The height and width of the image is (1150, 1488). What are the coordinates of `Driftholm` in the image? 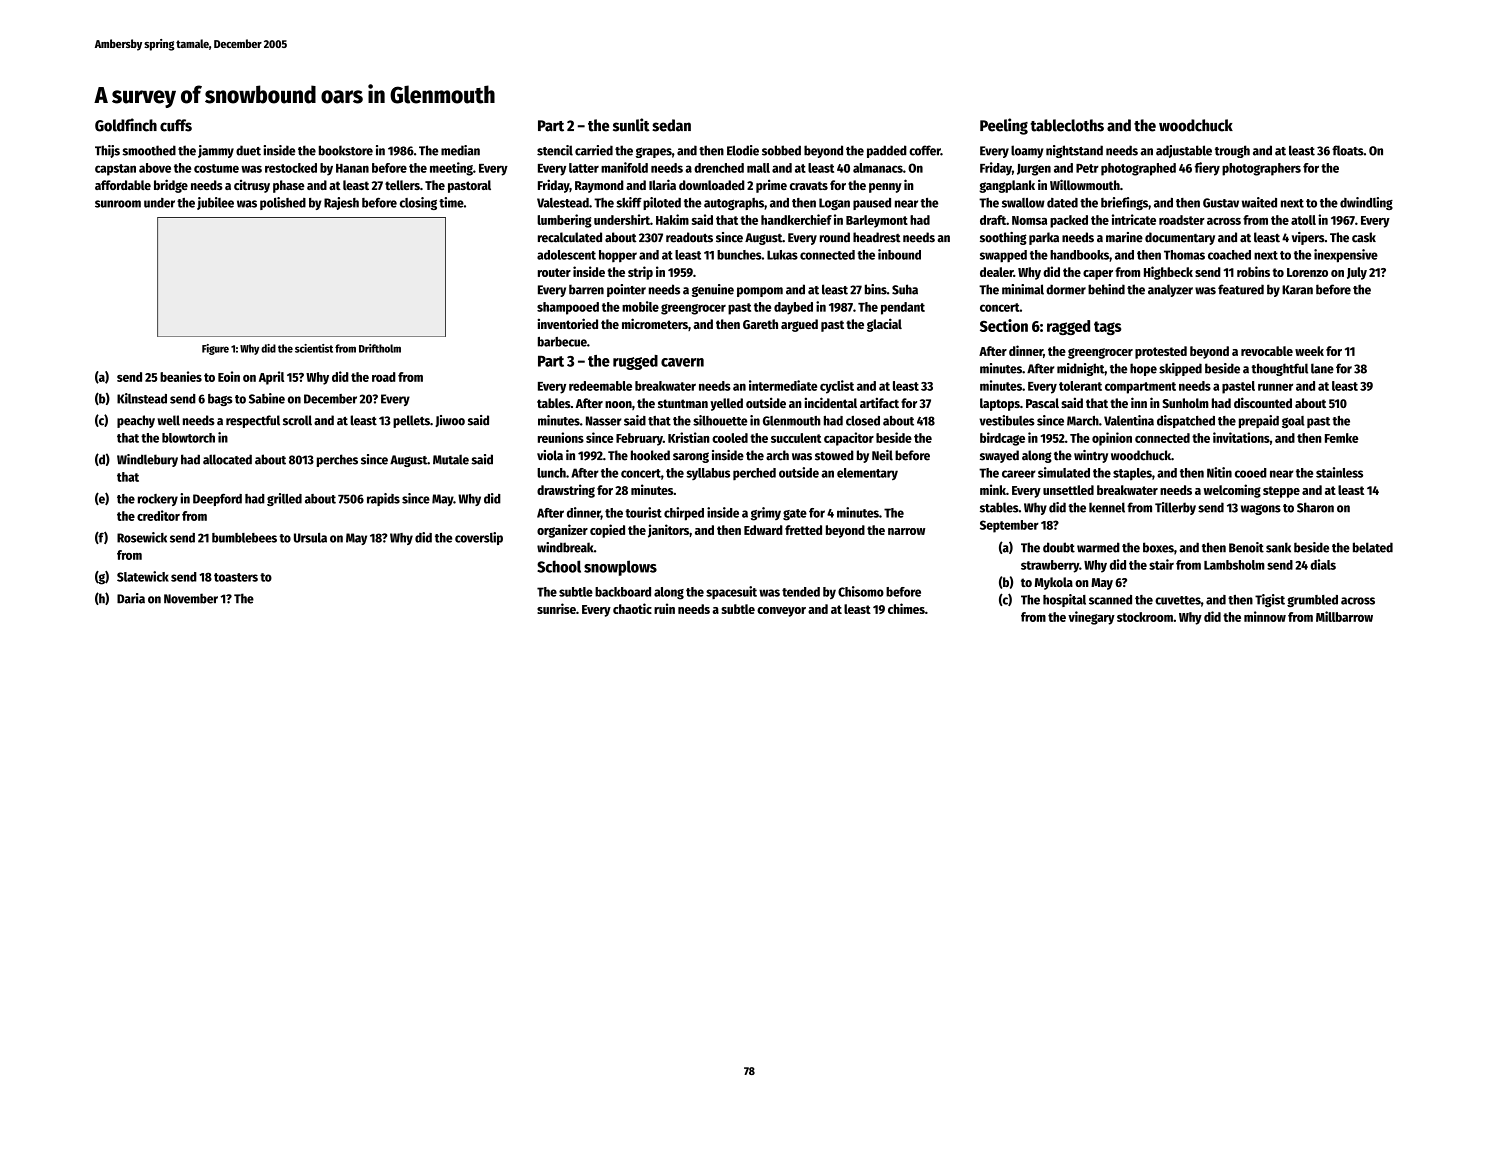 It's located at (380, 348).
